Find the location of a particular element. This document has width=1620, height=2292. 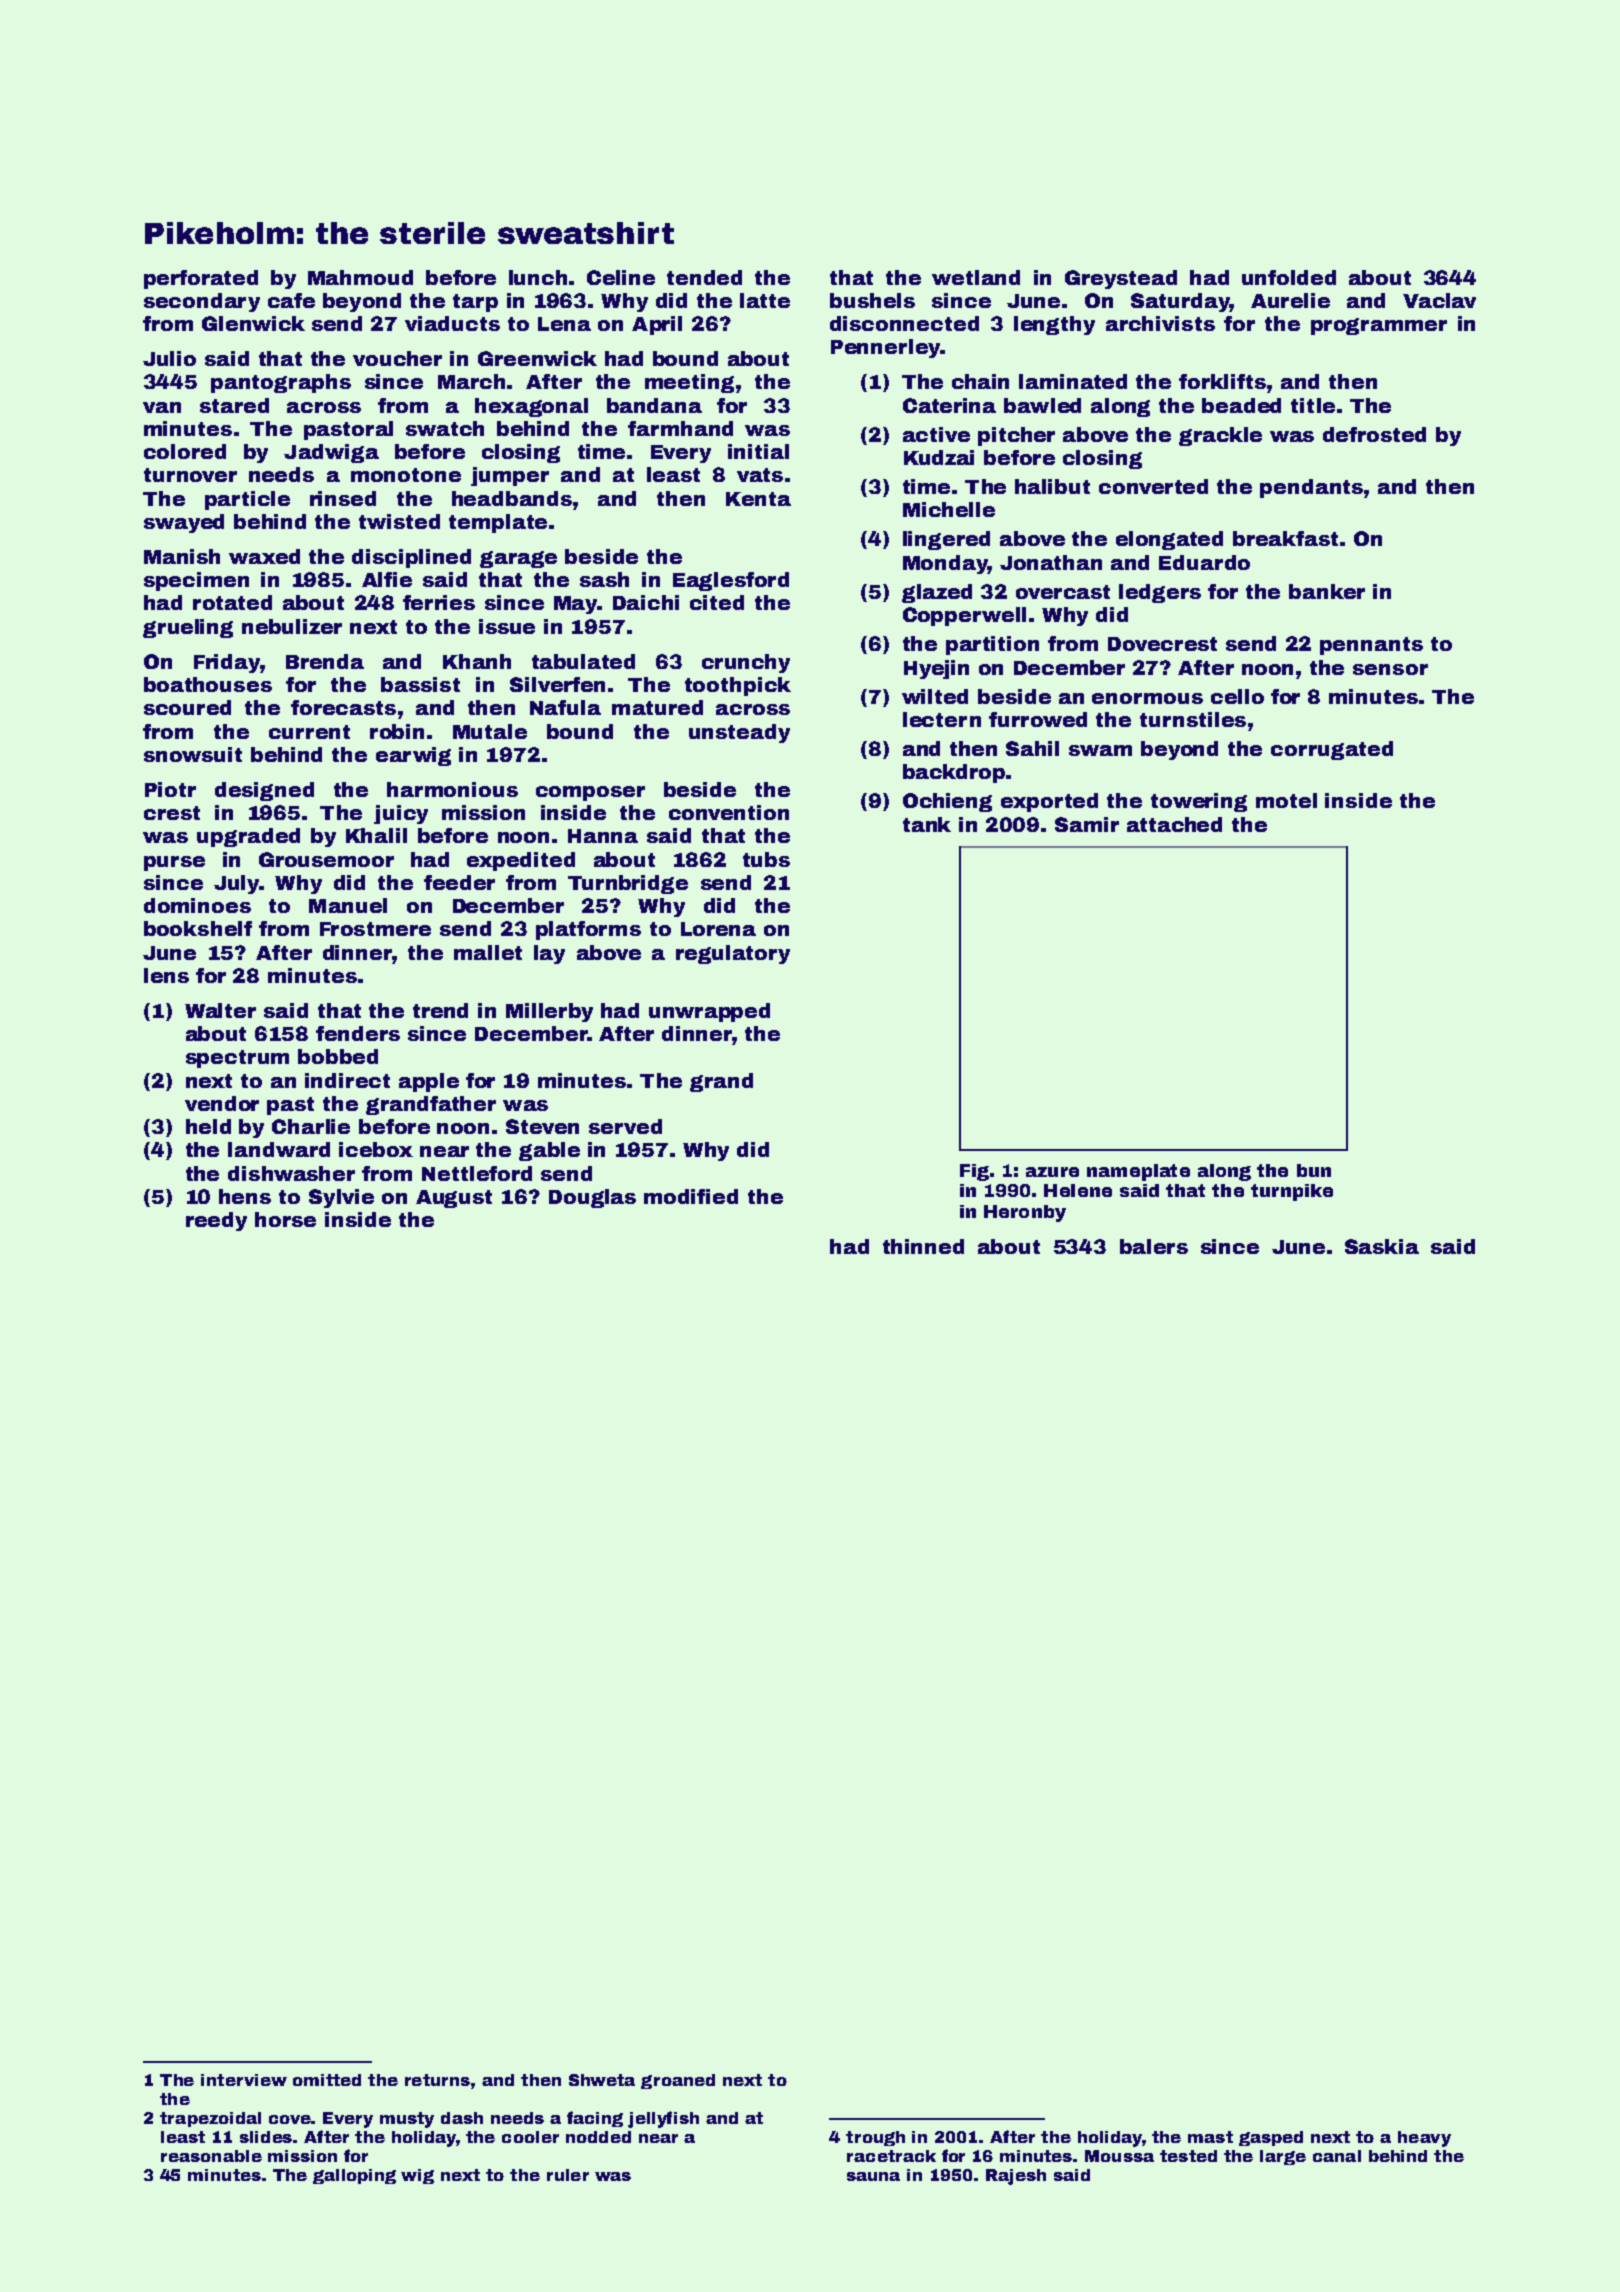

trough is located at coordinates (875, 2138).
